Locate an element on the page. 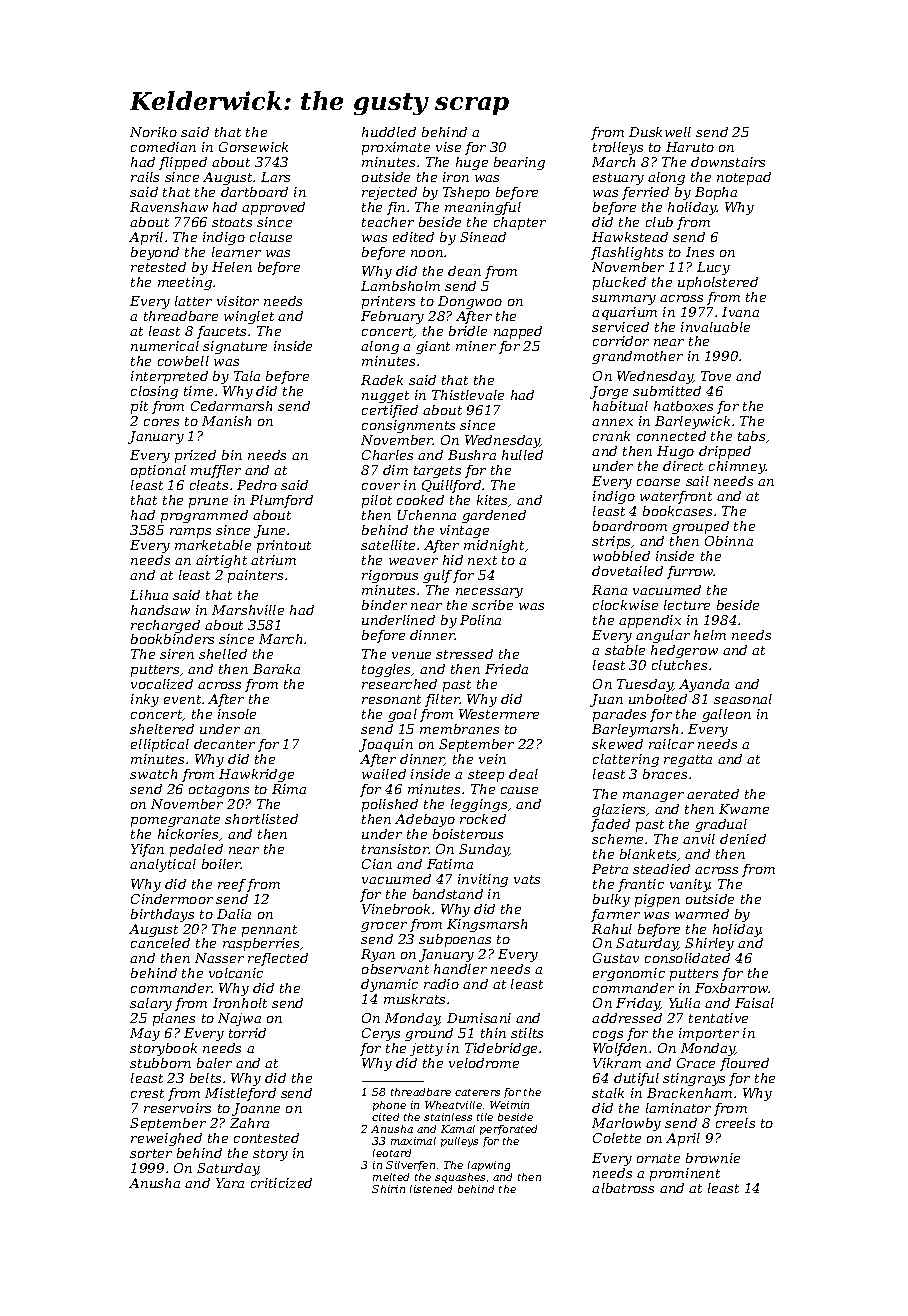  numerical is located at coordinates (165, 346).
